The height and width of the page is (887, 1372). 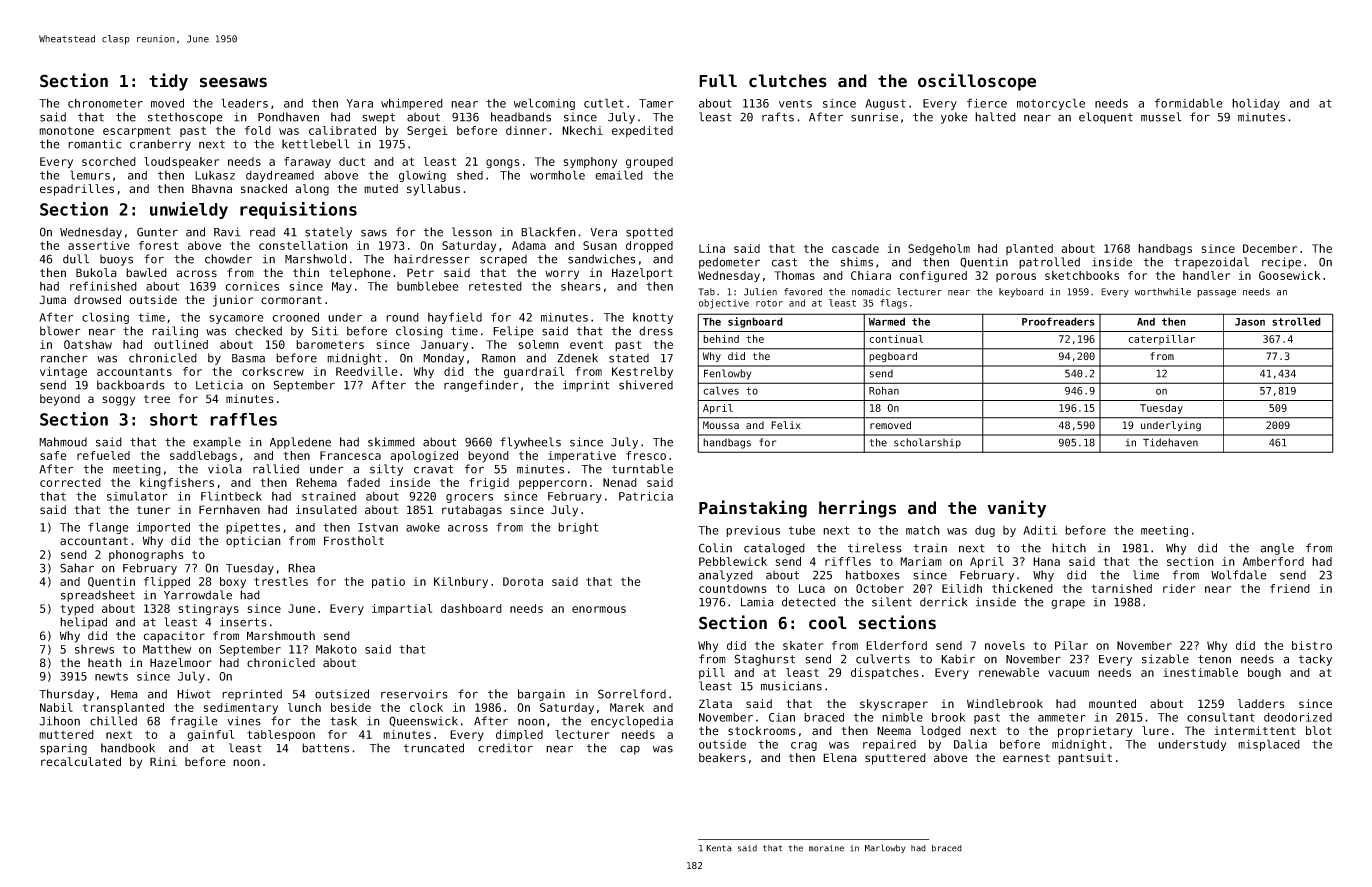 I want to click on Kenta, so click(x=719, y=848).
